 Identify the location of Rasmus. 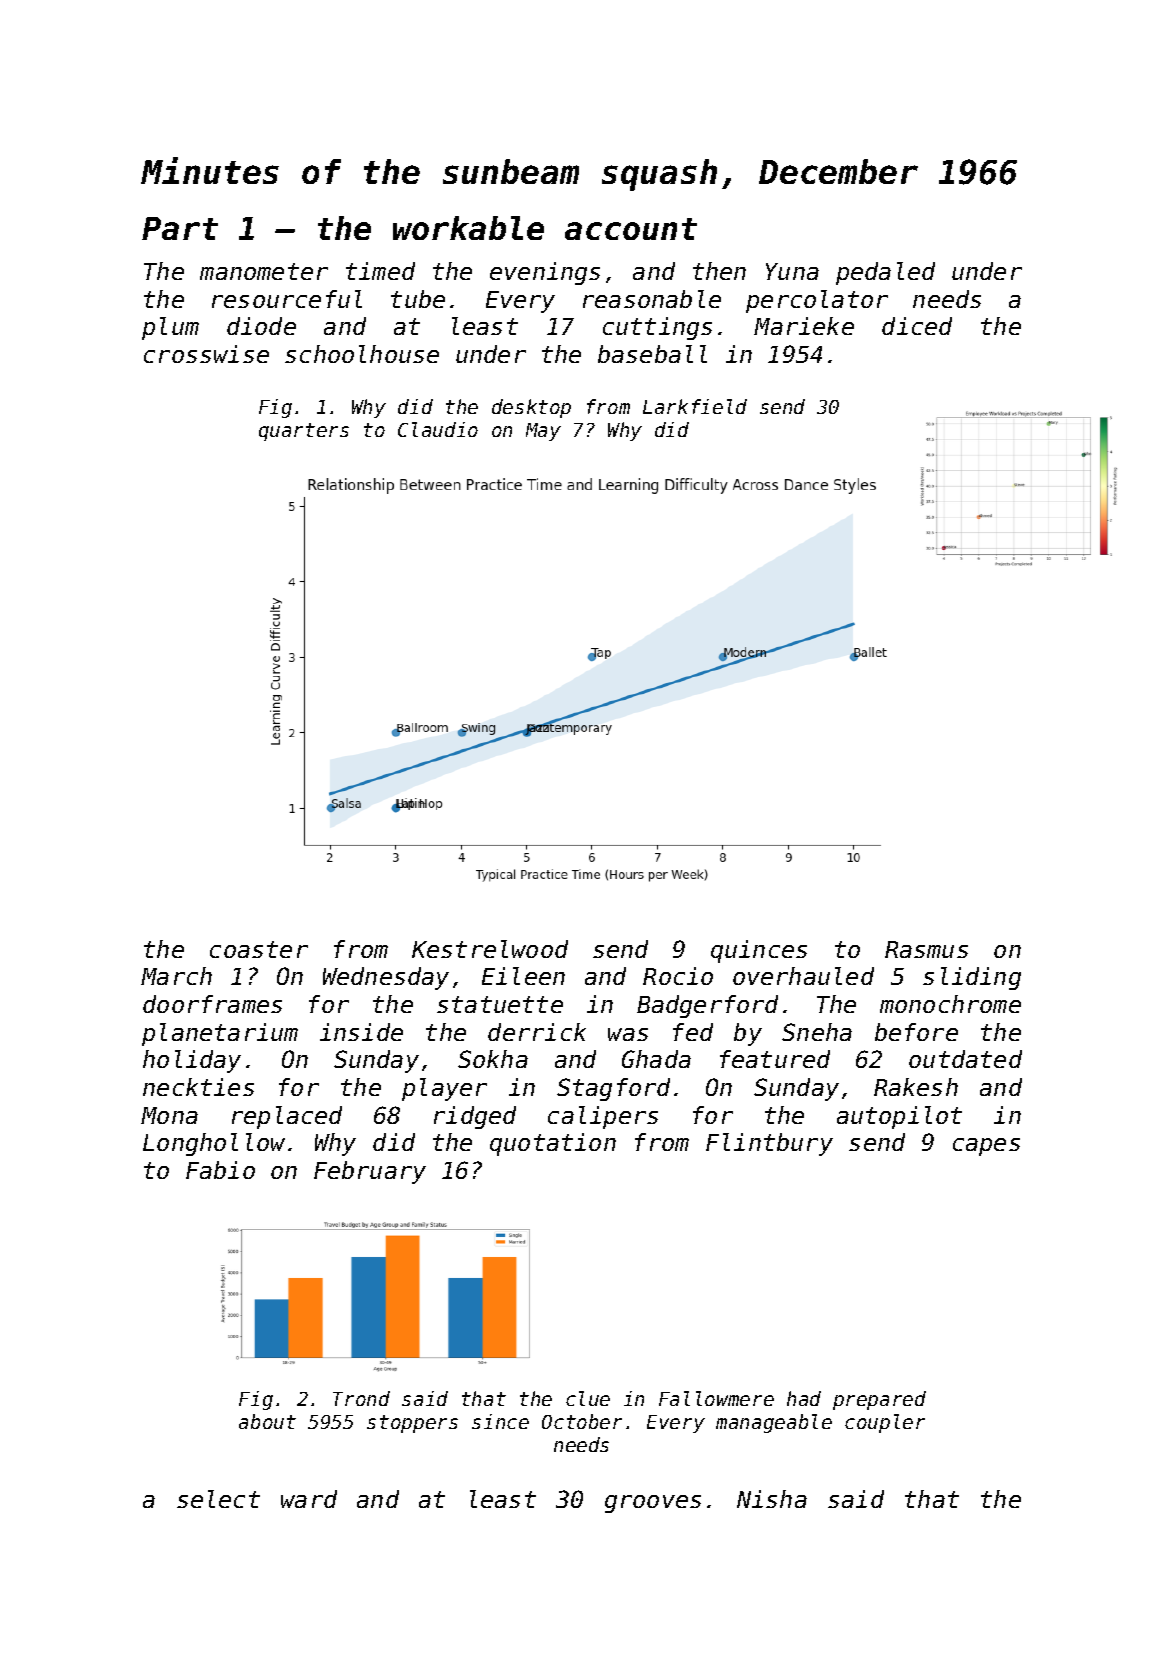
(926, 949).
